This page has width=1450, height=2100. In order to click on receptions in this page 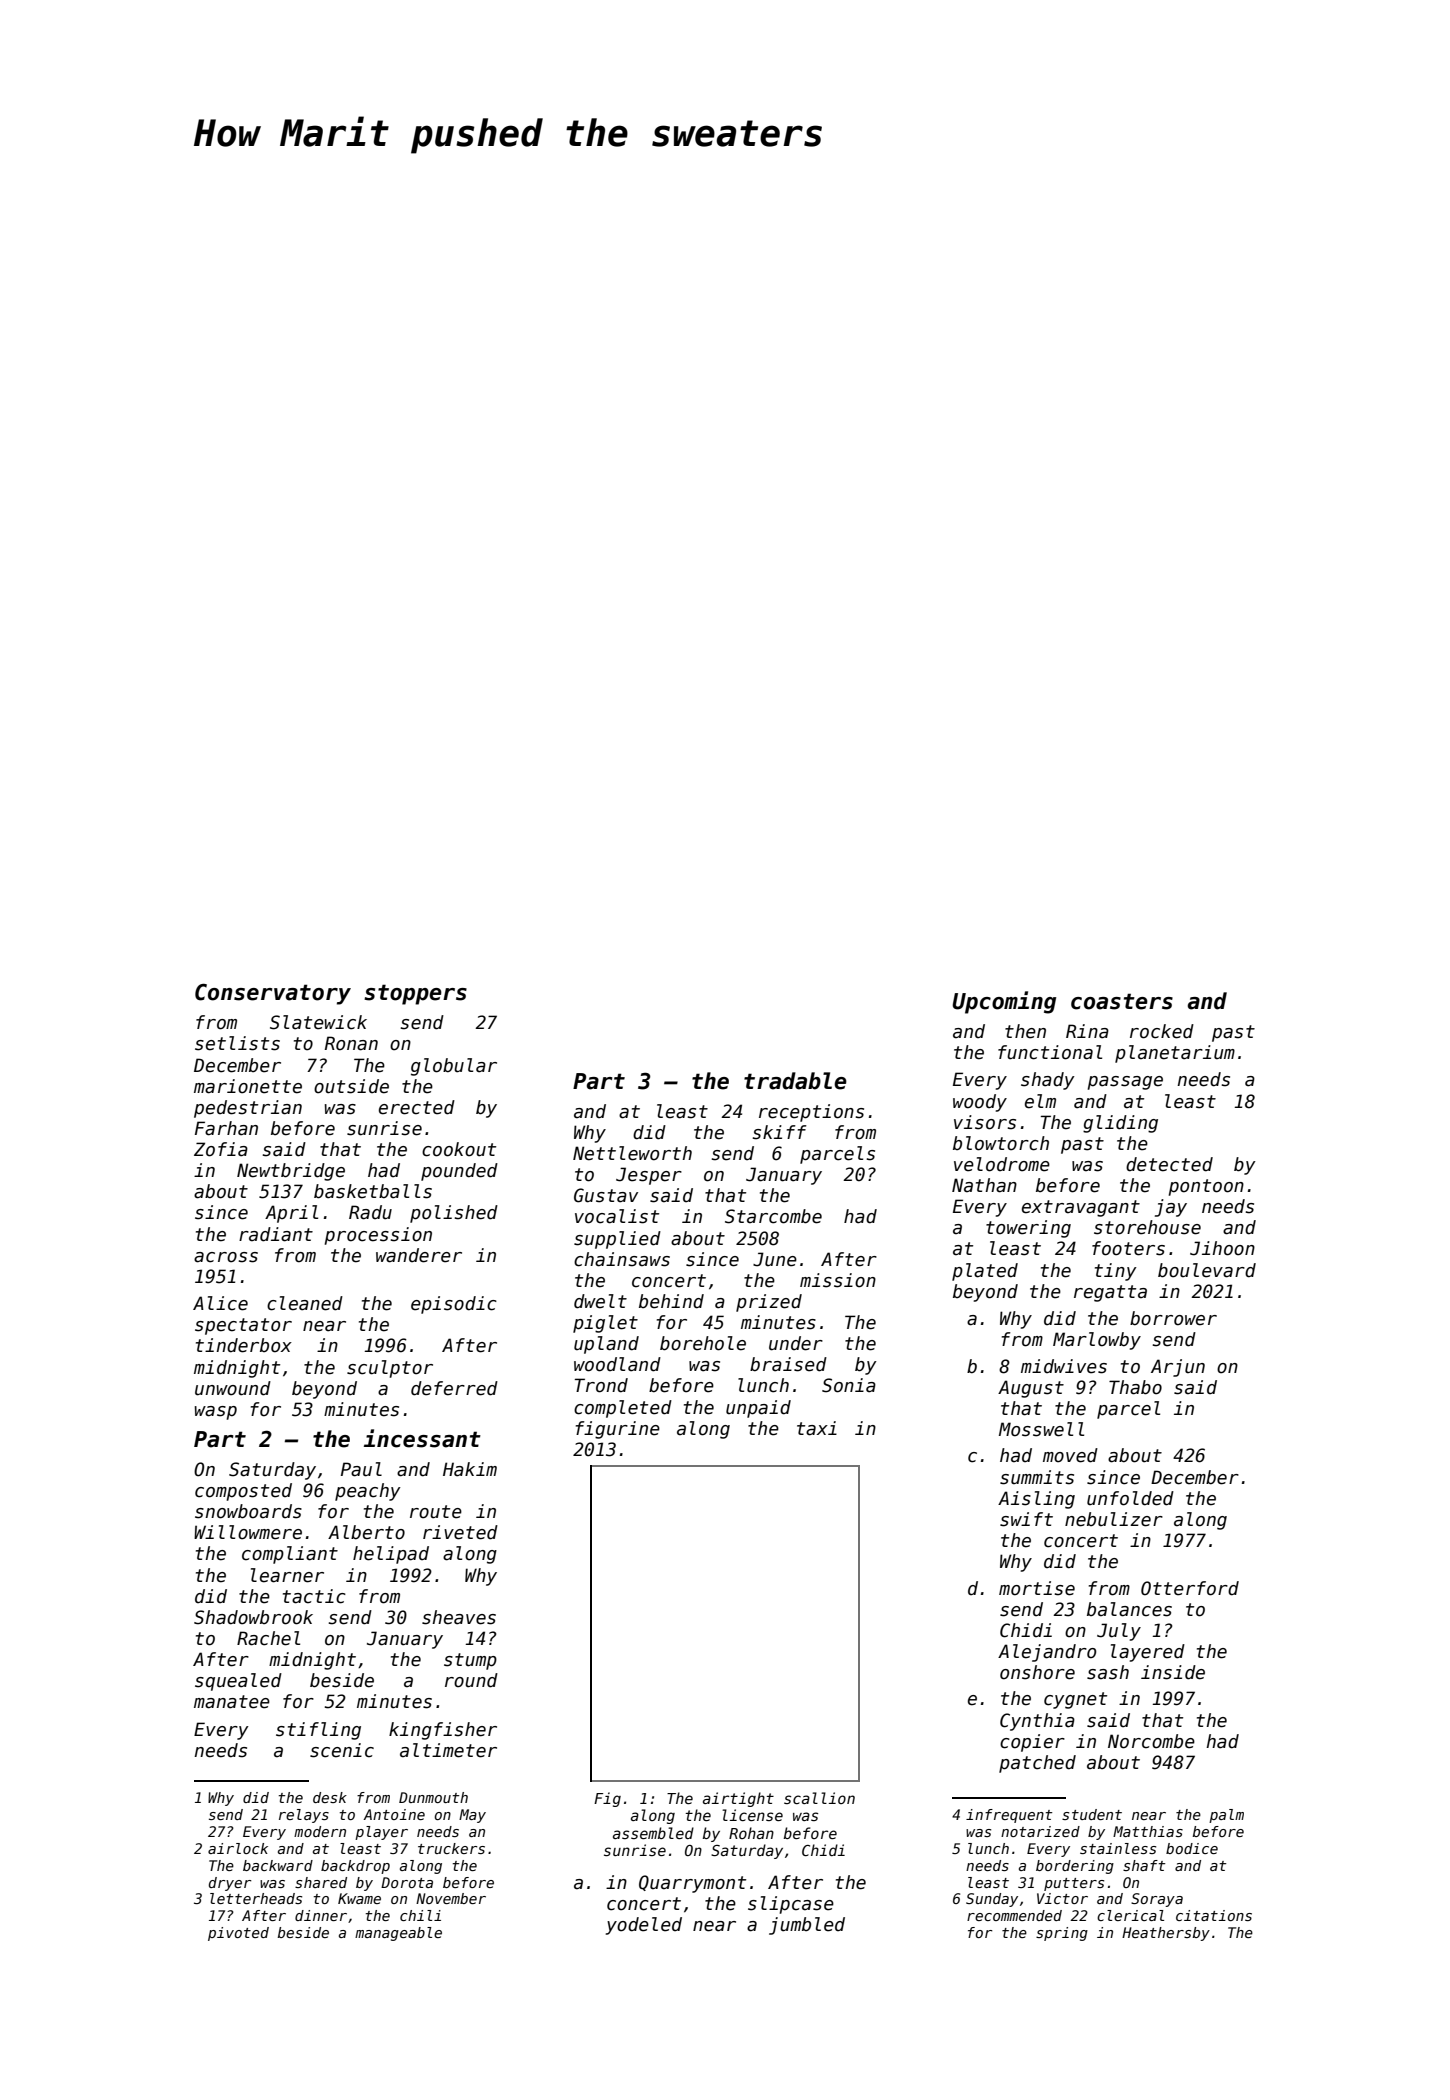, I will do `click(811, 1113)`.
